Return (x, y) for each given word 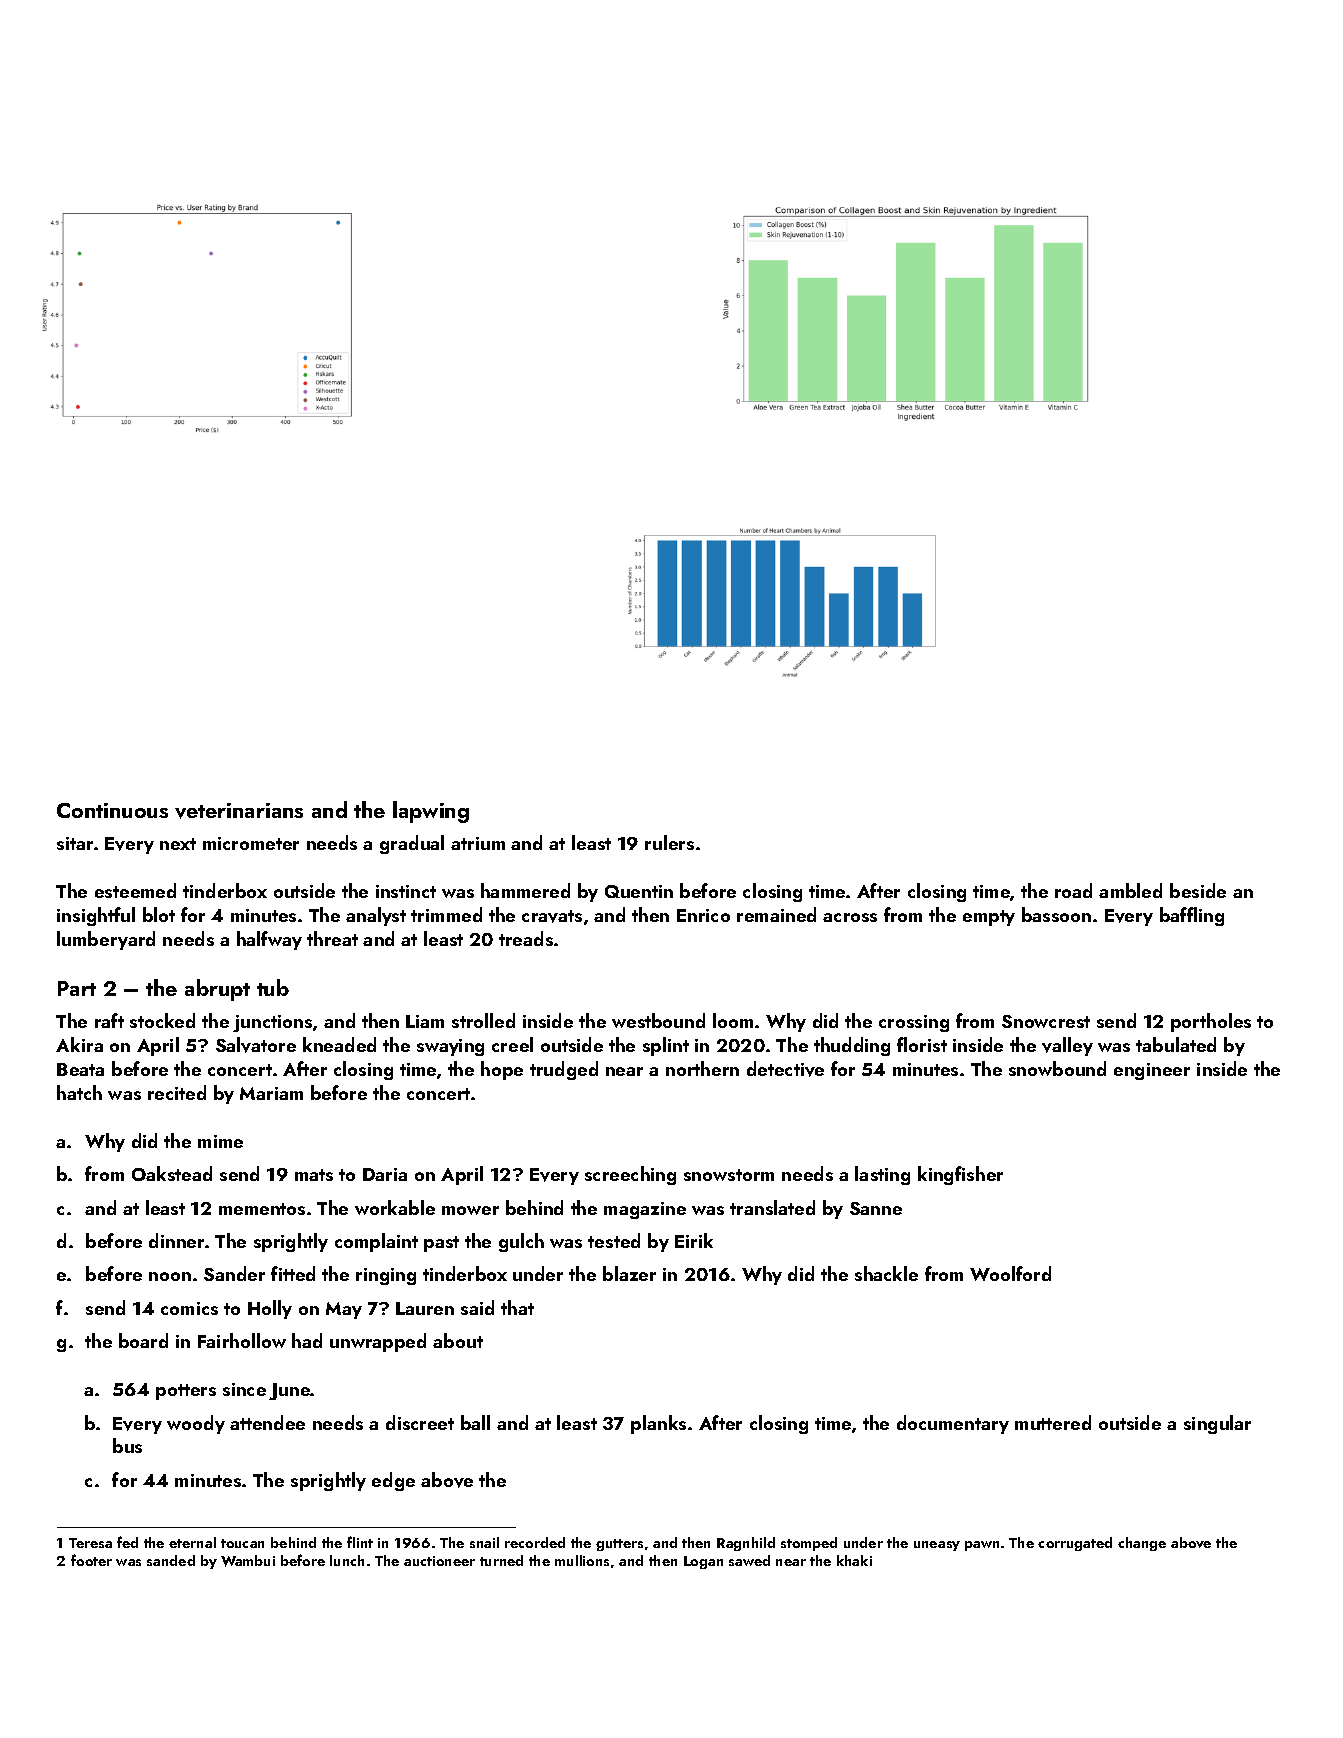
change (1142, 1544)
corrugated (1075, 1544)
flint (360, 1542)
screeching (630, 1175)
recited (177, 1092)
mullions (582, 1560)
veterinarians (239, 811)
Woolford (1010, 1273)
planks (658, 1424)
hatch (79, 1092)
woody (196, 1424)
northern (702, 1068)
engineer (1152, 1071)
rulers (669, 842)
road (1073, 890)
